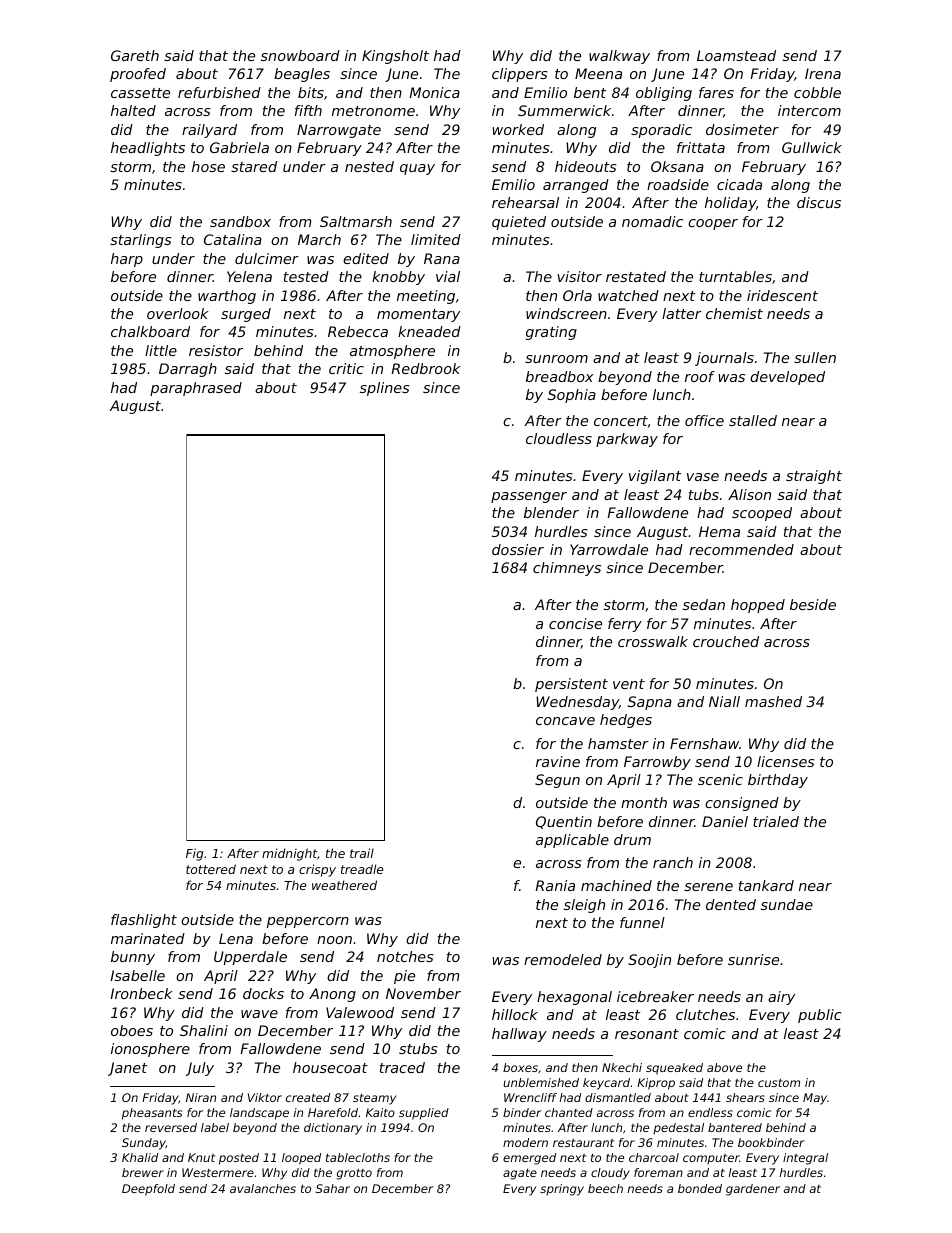 The image size is (952, 1233). Describe the element at coordinates (424, 1114) in the image. I see `supplied` at that location.
